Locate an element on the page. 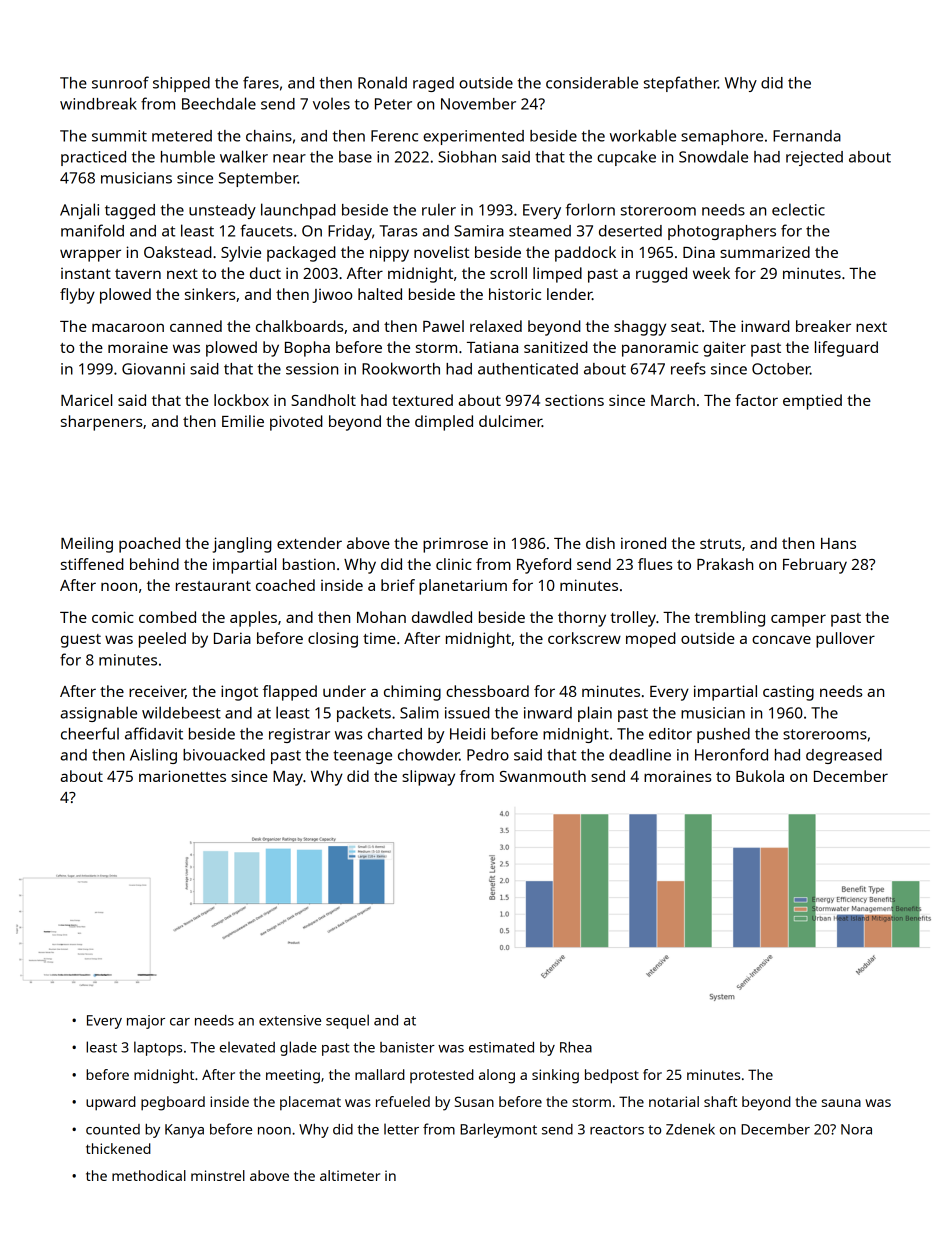 This document has height=1233, width=952. seat is located at coordinates (686, 327).
